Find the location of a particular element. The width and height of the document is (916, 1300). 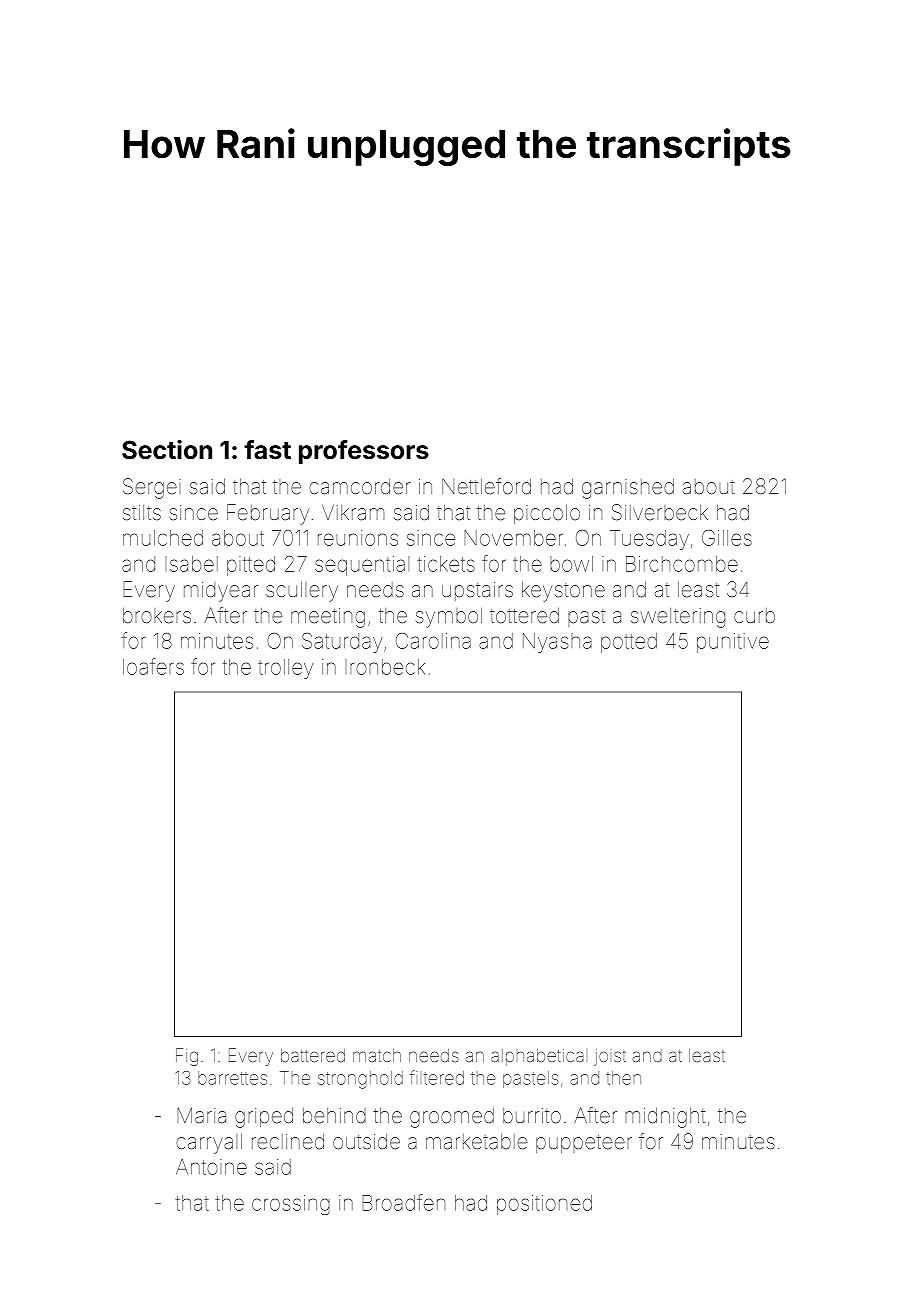

Section is located at coordinates (167, 450).
